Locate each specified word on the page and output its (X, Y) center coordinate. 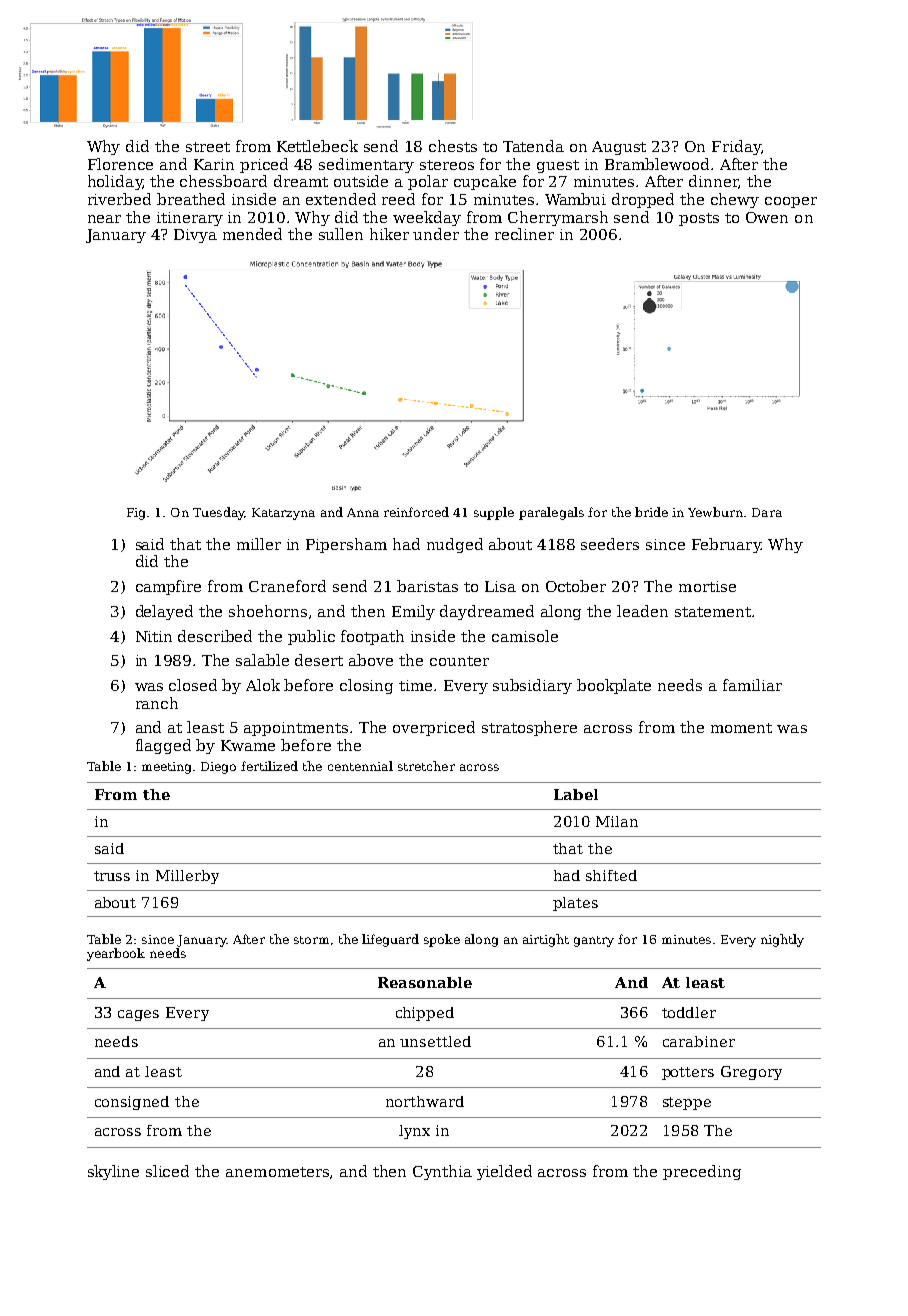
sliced (167, 1171)
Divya (195, 236)
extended (341, 199)
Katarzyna (283, 514)
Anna (363, 512)
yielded (504, 1172)
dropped (643, 200)
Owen (767, 217)
